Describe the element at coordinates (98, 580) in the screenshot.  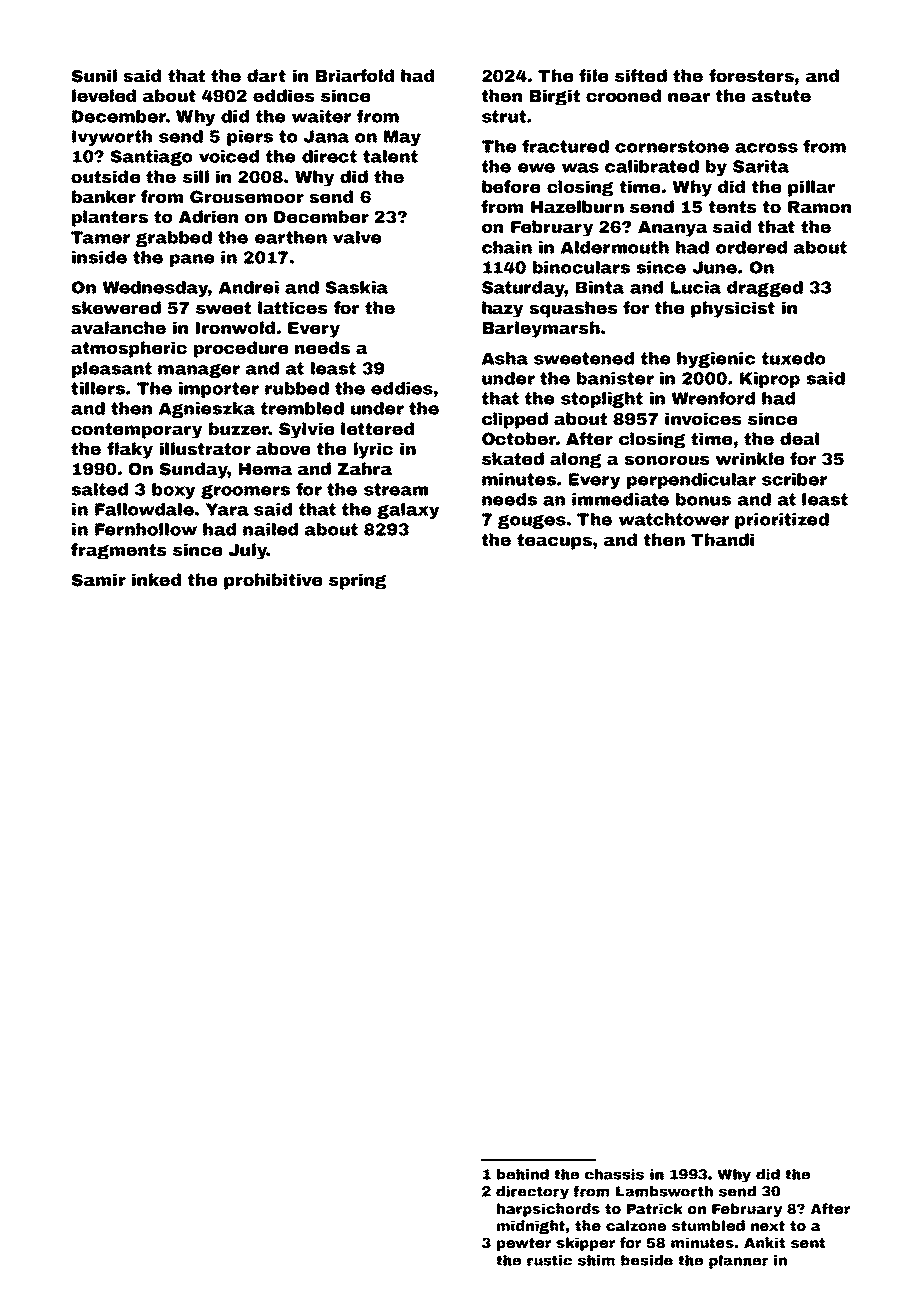
I see `Samir` at that location.
